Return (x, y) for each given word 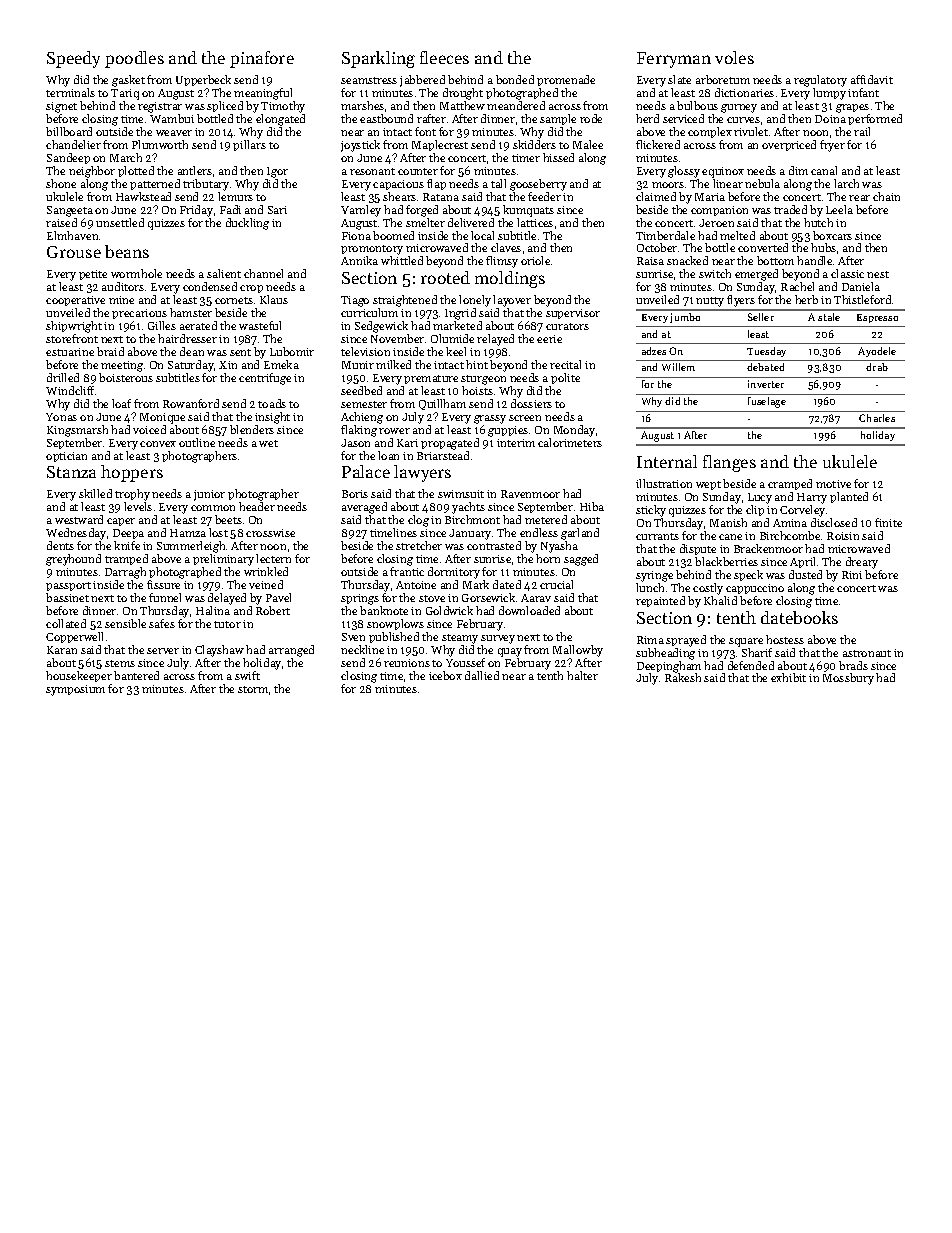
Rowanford (191, 403)
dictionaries (744, 92)
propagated (450, 444)
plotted (136, 171)
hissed (558, 157)
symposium (75, 690)
